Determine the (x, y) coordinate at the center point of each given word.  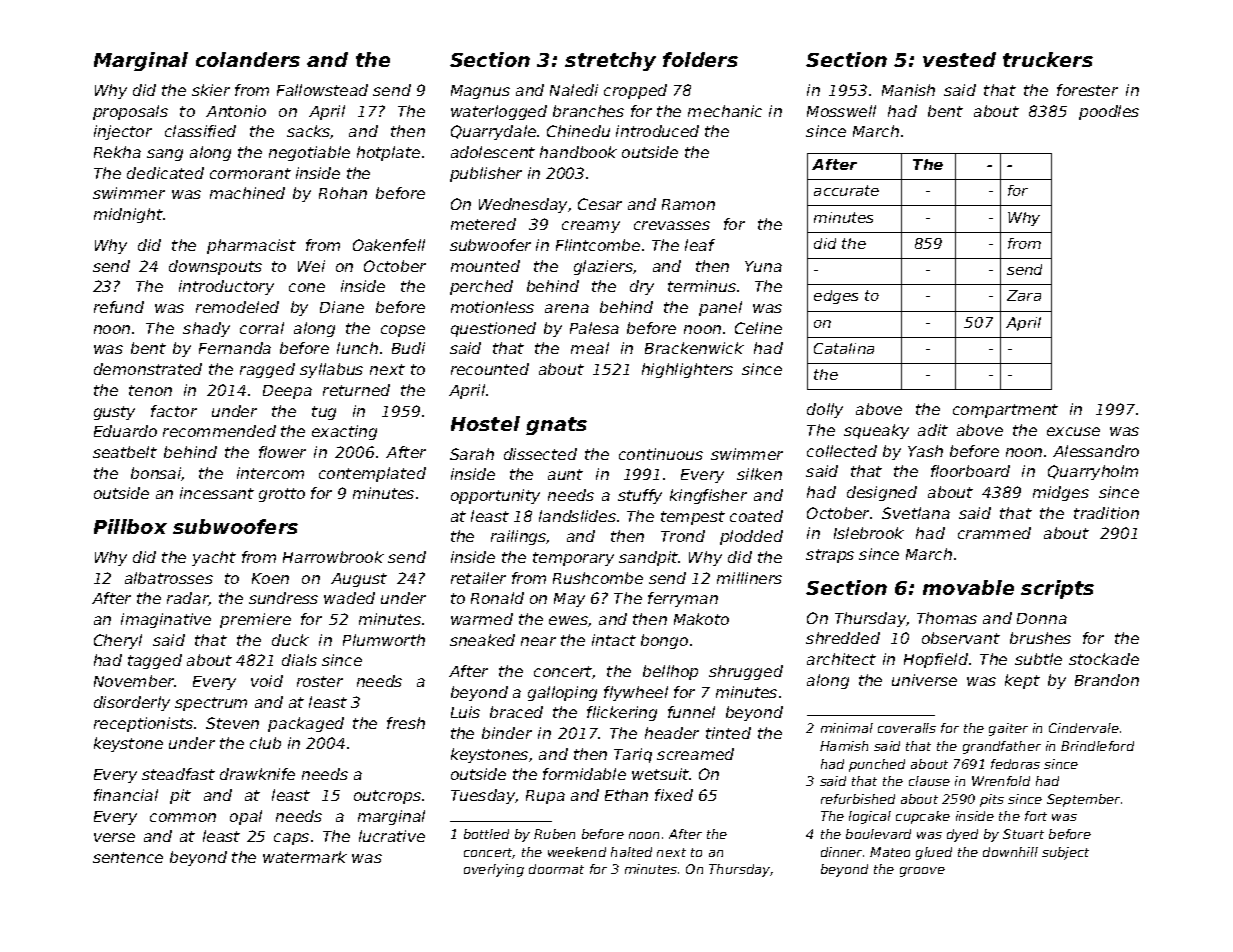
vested (959, 59)
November (134, 681)
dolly (825, 410)
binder (507, 733)
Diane (342, 307)
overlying (494, 870)
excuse (1073, 431)
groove (922, 872)
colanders (248, 59)
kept (1022, 681)
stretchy (610, 61)
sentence (128, 857)
